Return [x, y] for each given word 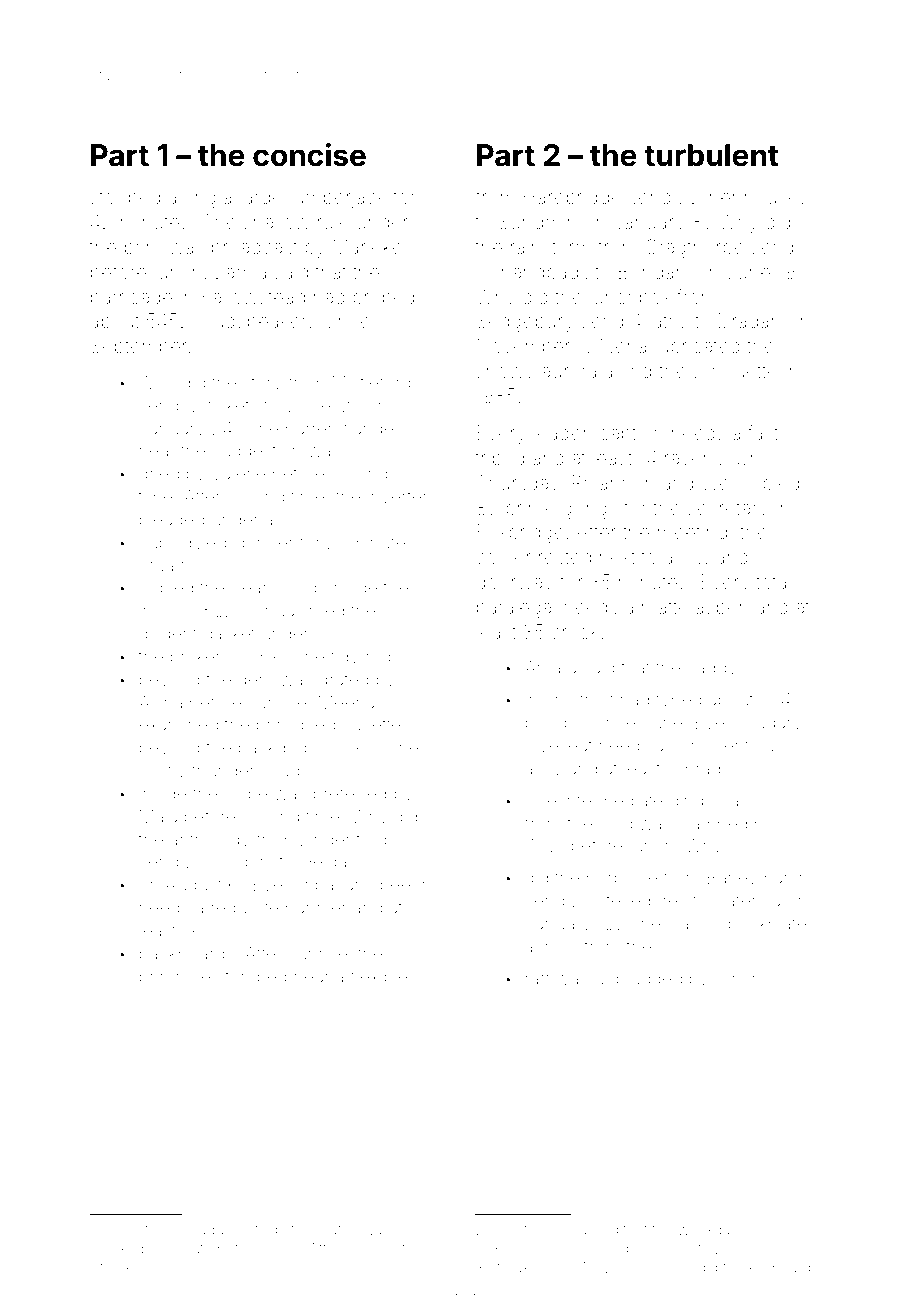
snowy [505, 374]
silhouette [735, 370]
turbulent [711, 155]
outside [262, 1229]
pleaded [172, 521]
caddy [712, 669]
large [261, 199]
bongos [556, 724]
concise [309, 155]
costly [162, 772]
